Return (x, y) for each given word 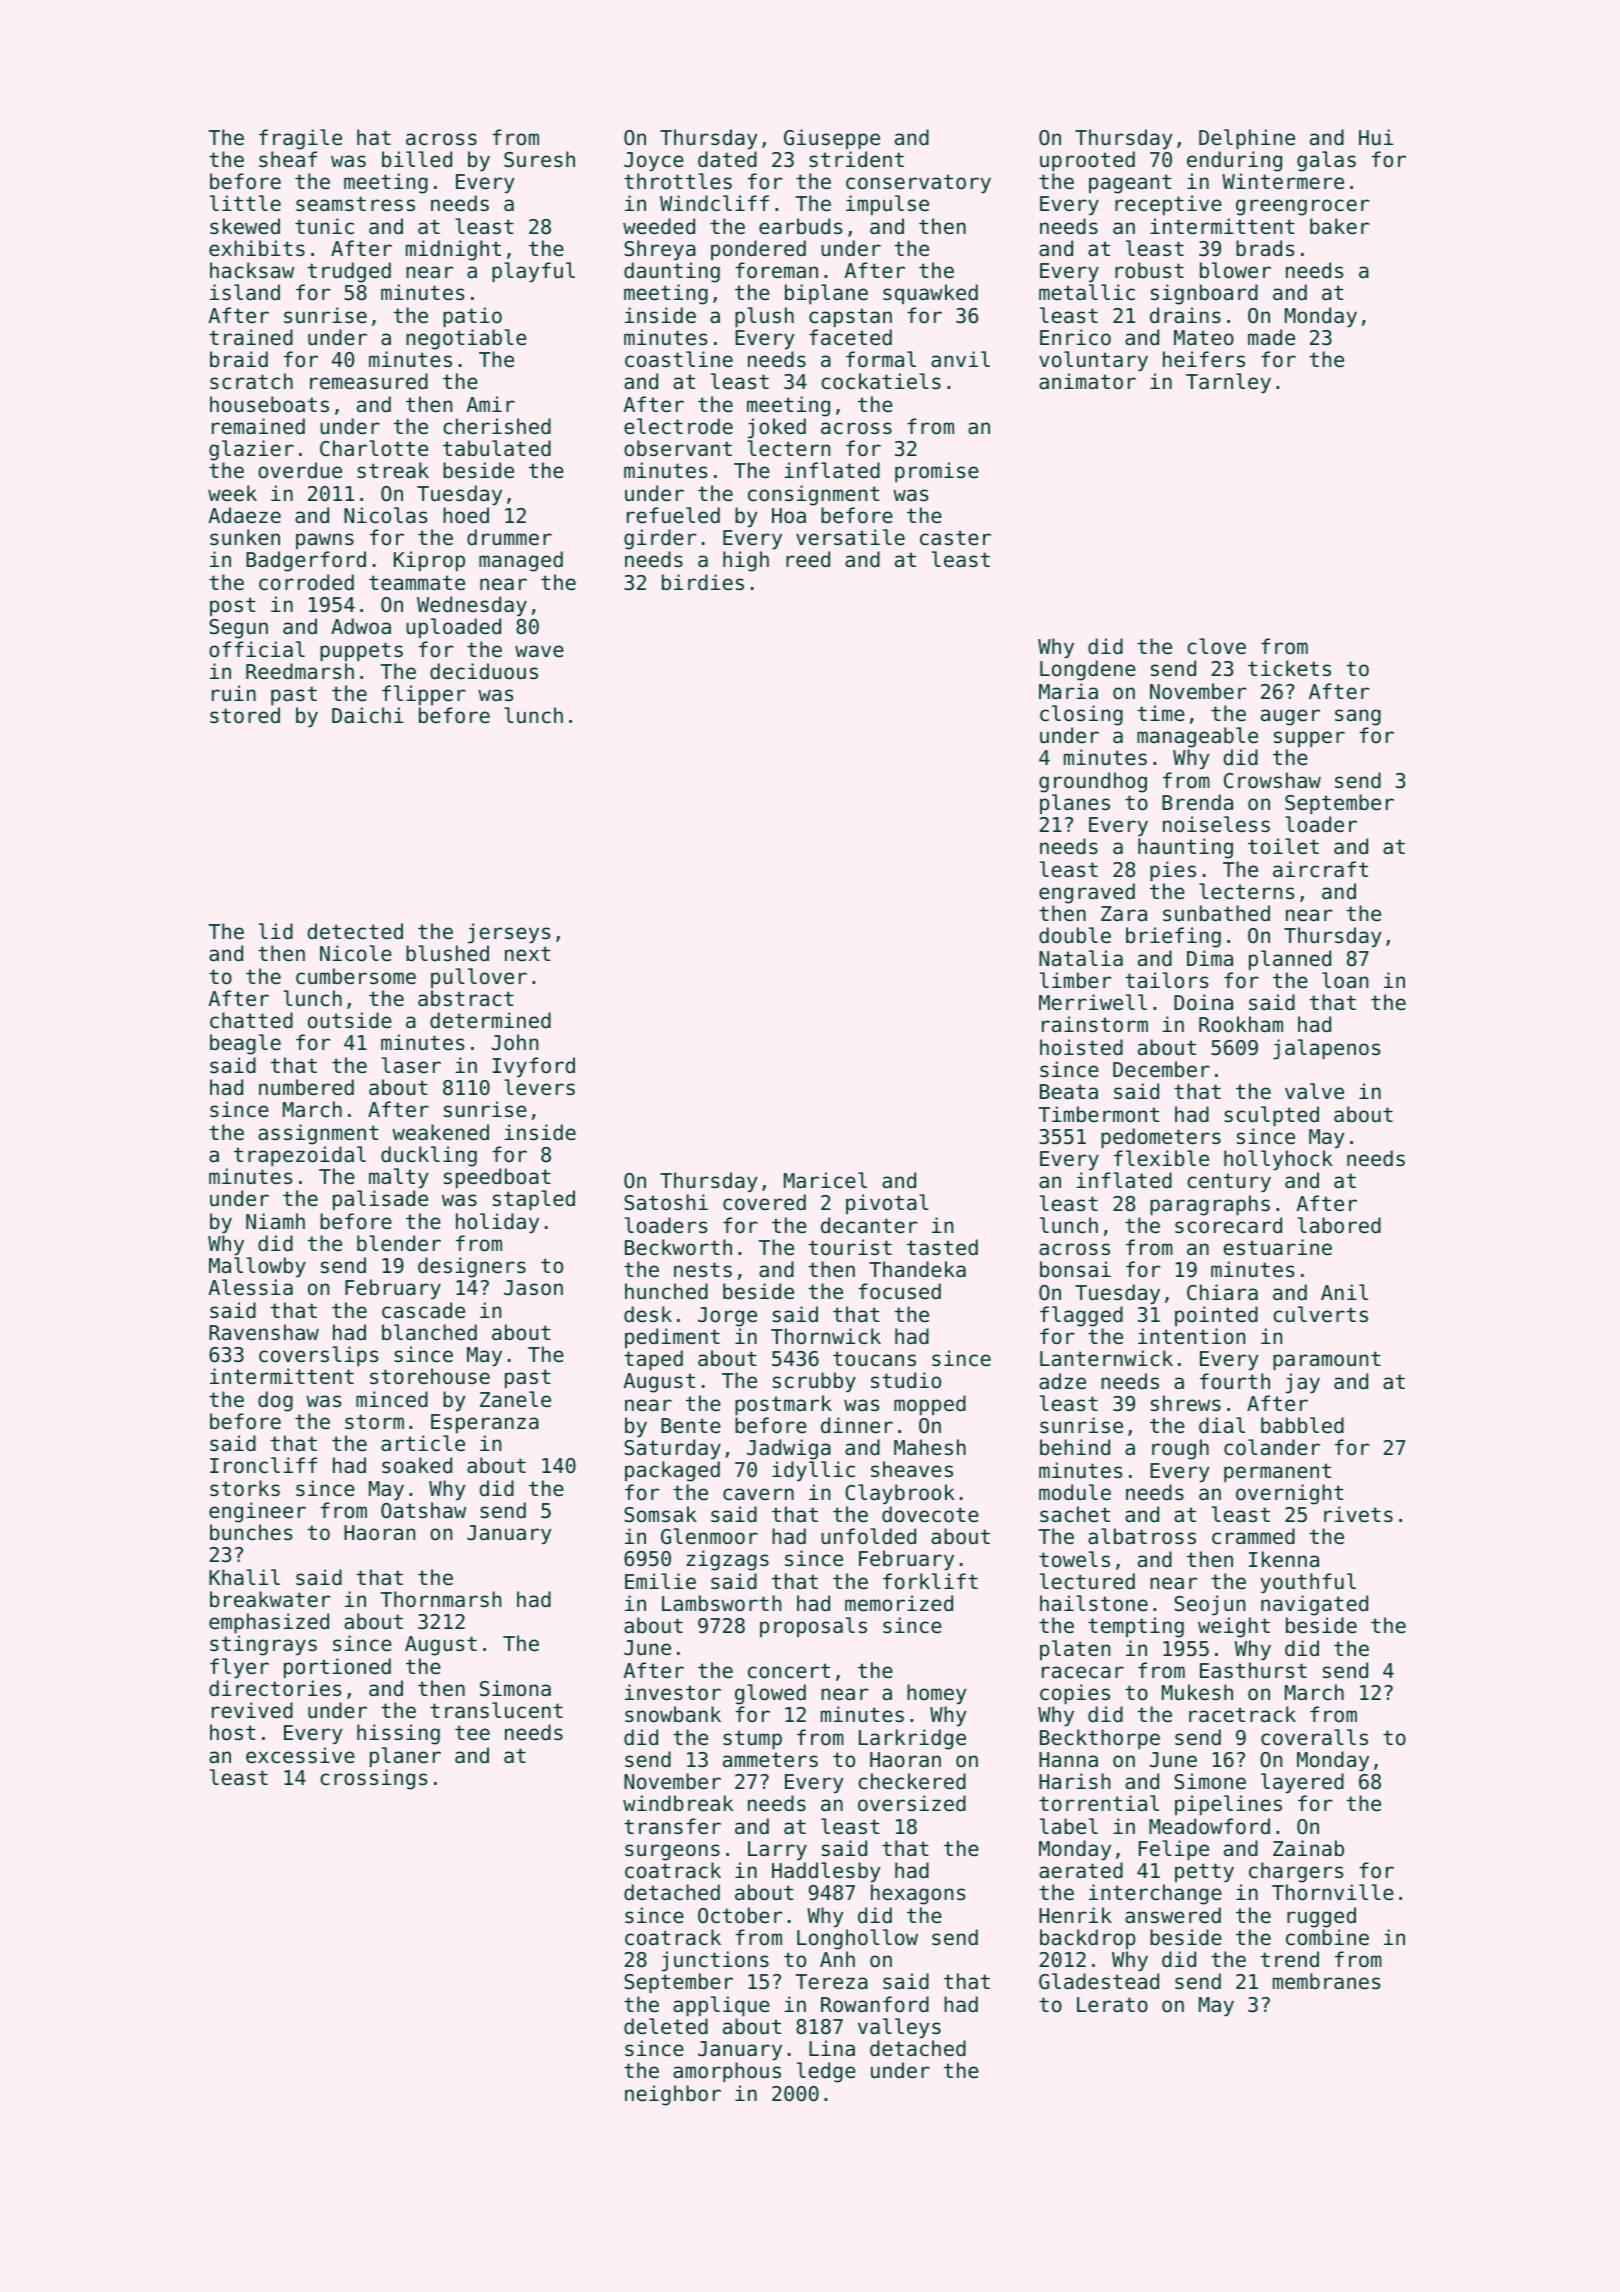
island (245, 292)
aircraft (1320, 869)
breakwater (270, 1599)
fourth (1235, 1381)
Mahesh (930, 1447)
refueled (673, 515)
